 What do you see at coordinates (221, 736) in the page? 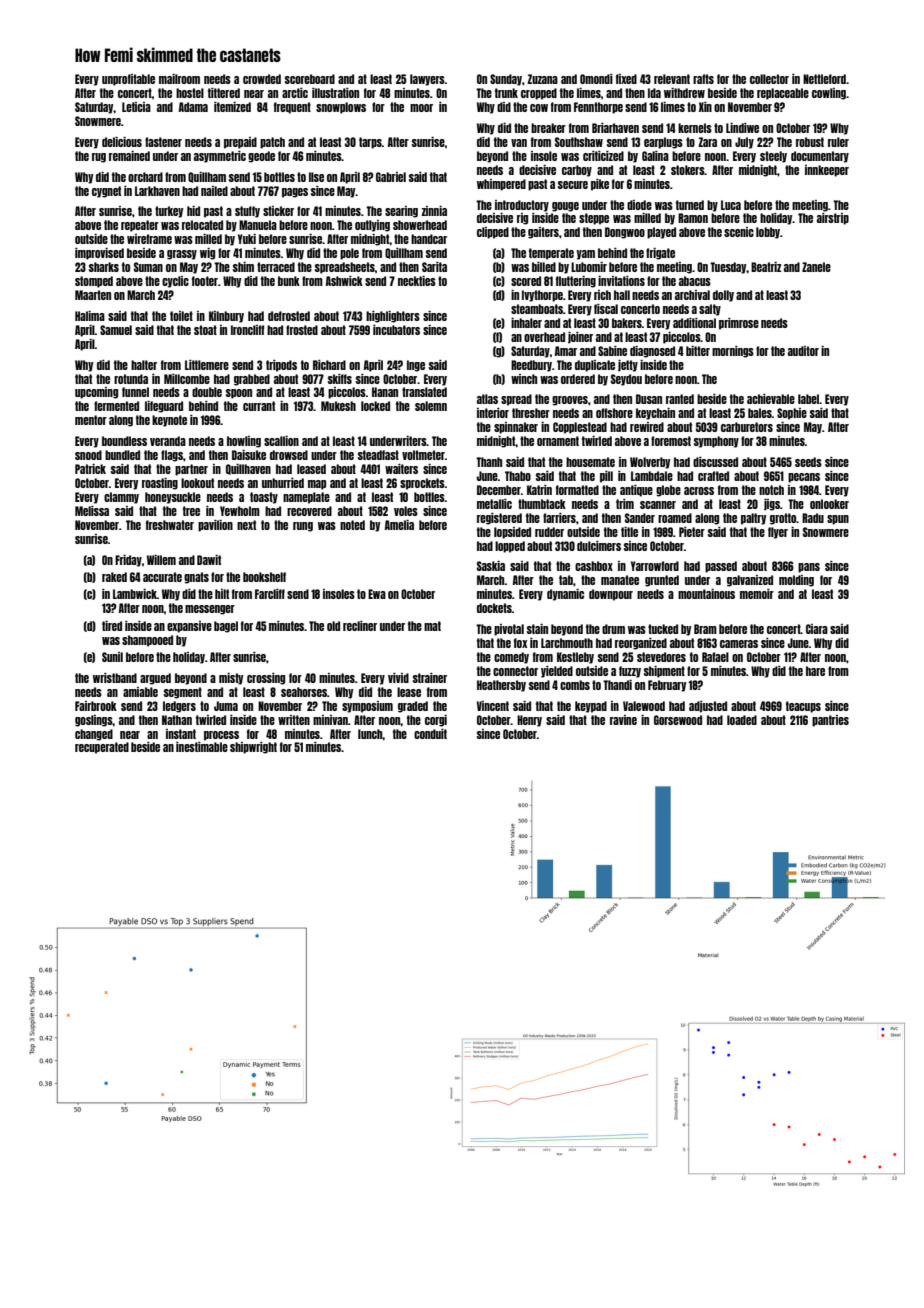
I see `process` at bounding box center [221, 736].
